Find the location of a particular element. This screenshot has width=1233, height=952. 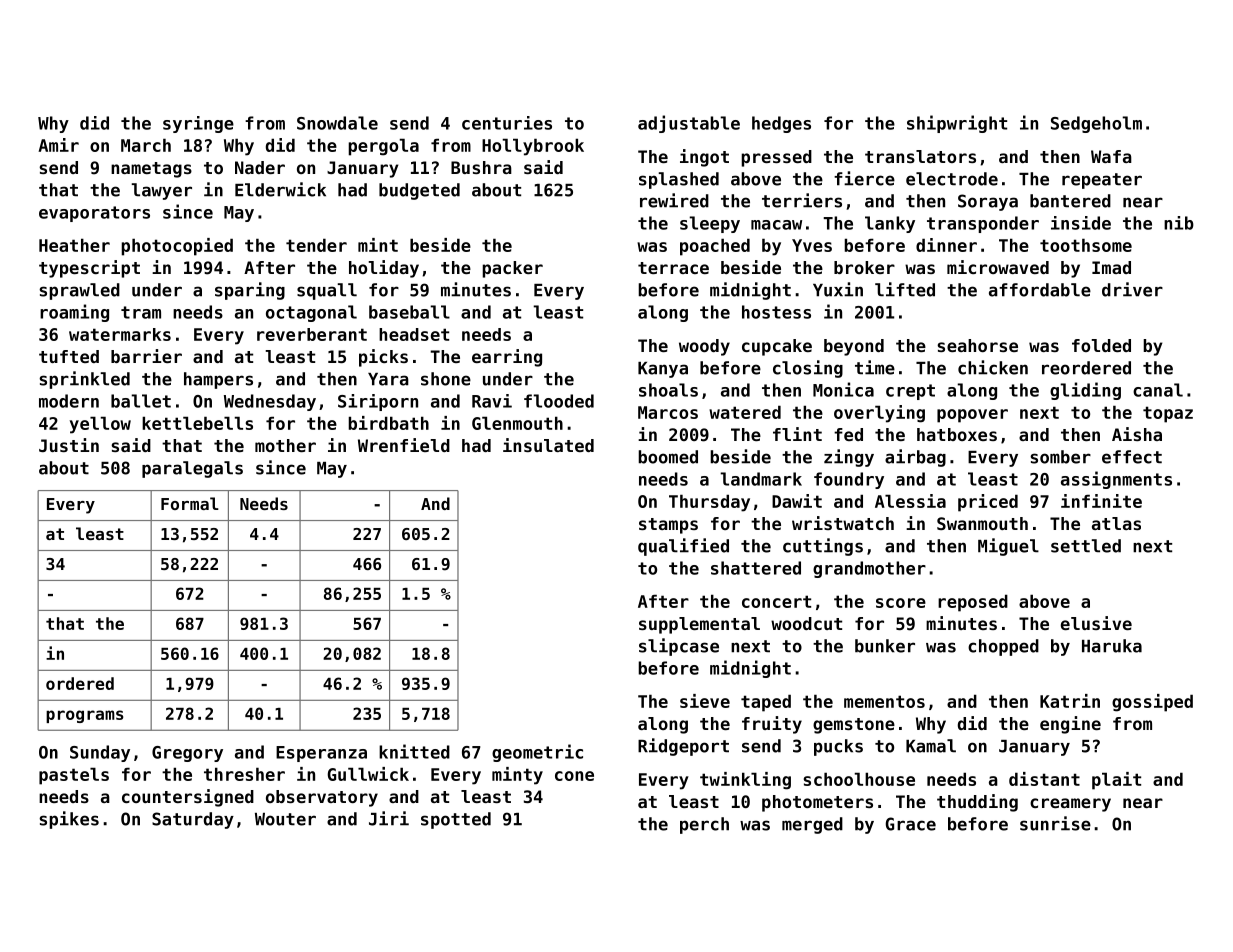

adjustable is located at coordinates (689, 124).
